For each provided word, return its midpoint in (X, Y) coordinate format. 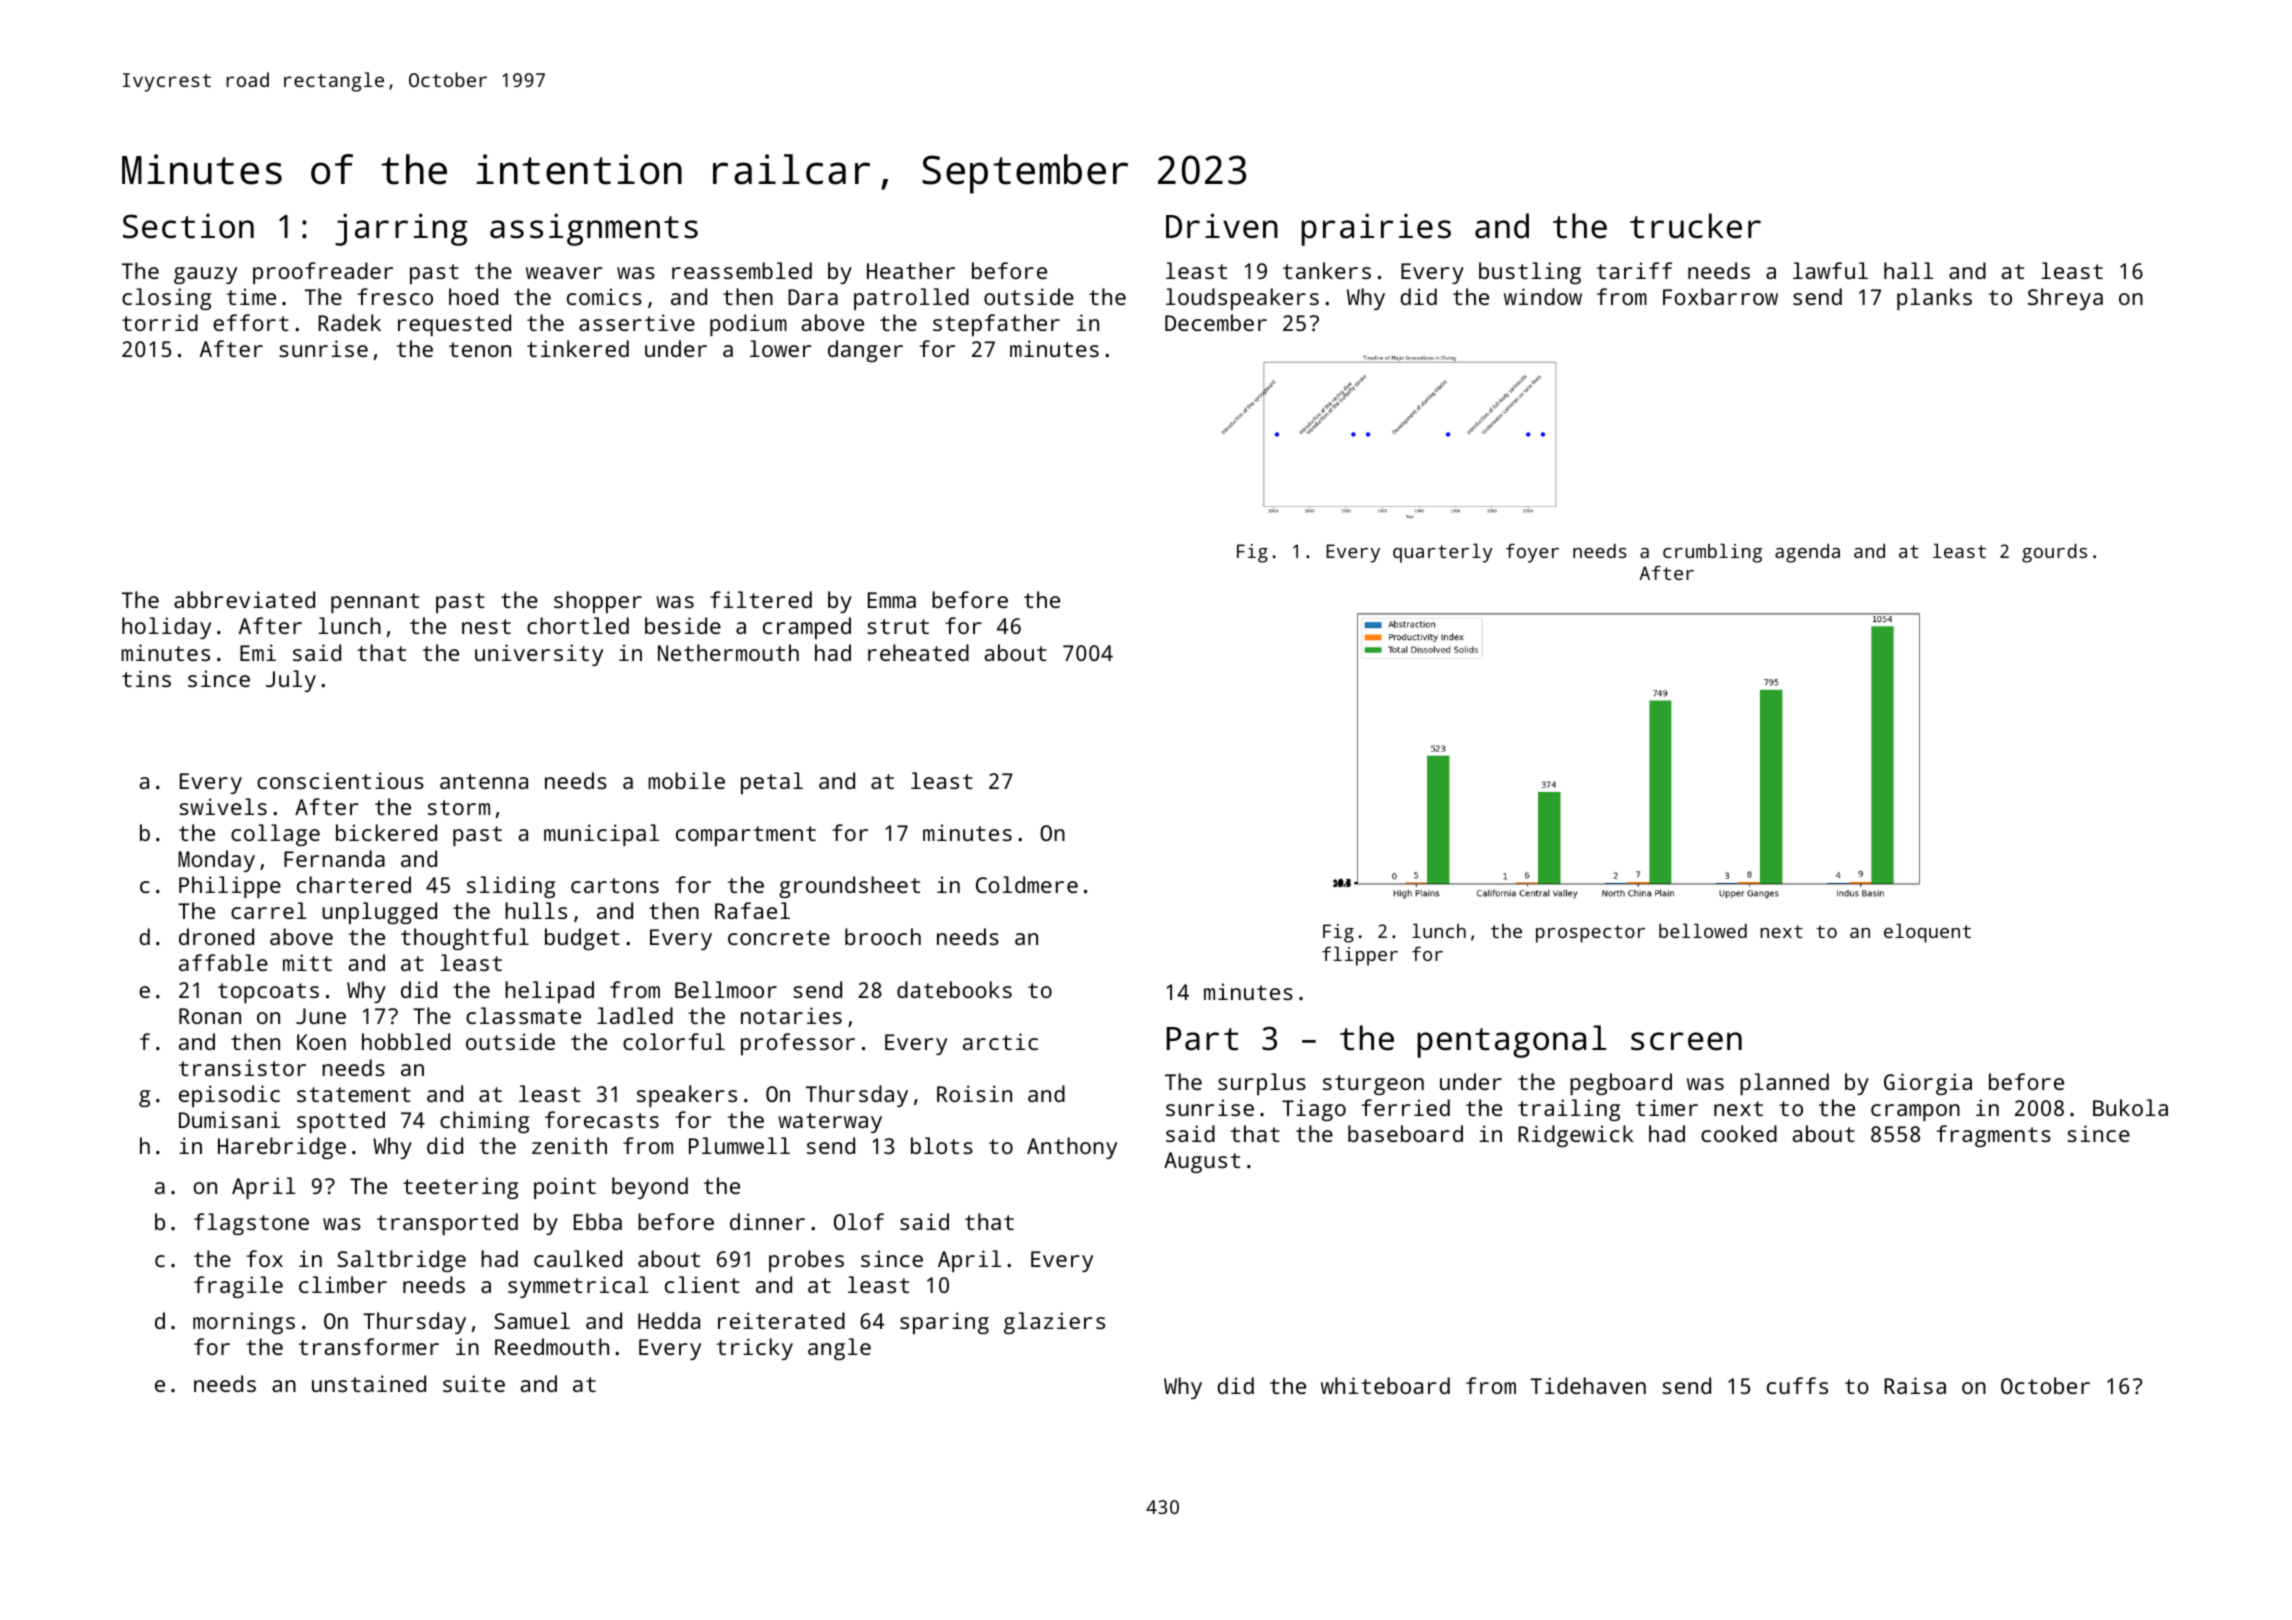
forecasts (602, 1119)
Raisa (1915, 1385)
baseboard (1405, 1133)
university (539, 655)
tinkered (578, 348)
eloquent (1927, 933)
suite (474, 1383)
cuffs (1797, 1385)
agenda (1807, 553)
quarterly (1443, 553)
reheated (918, 652)
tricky (755, 1349)
